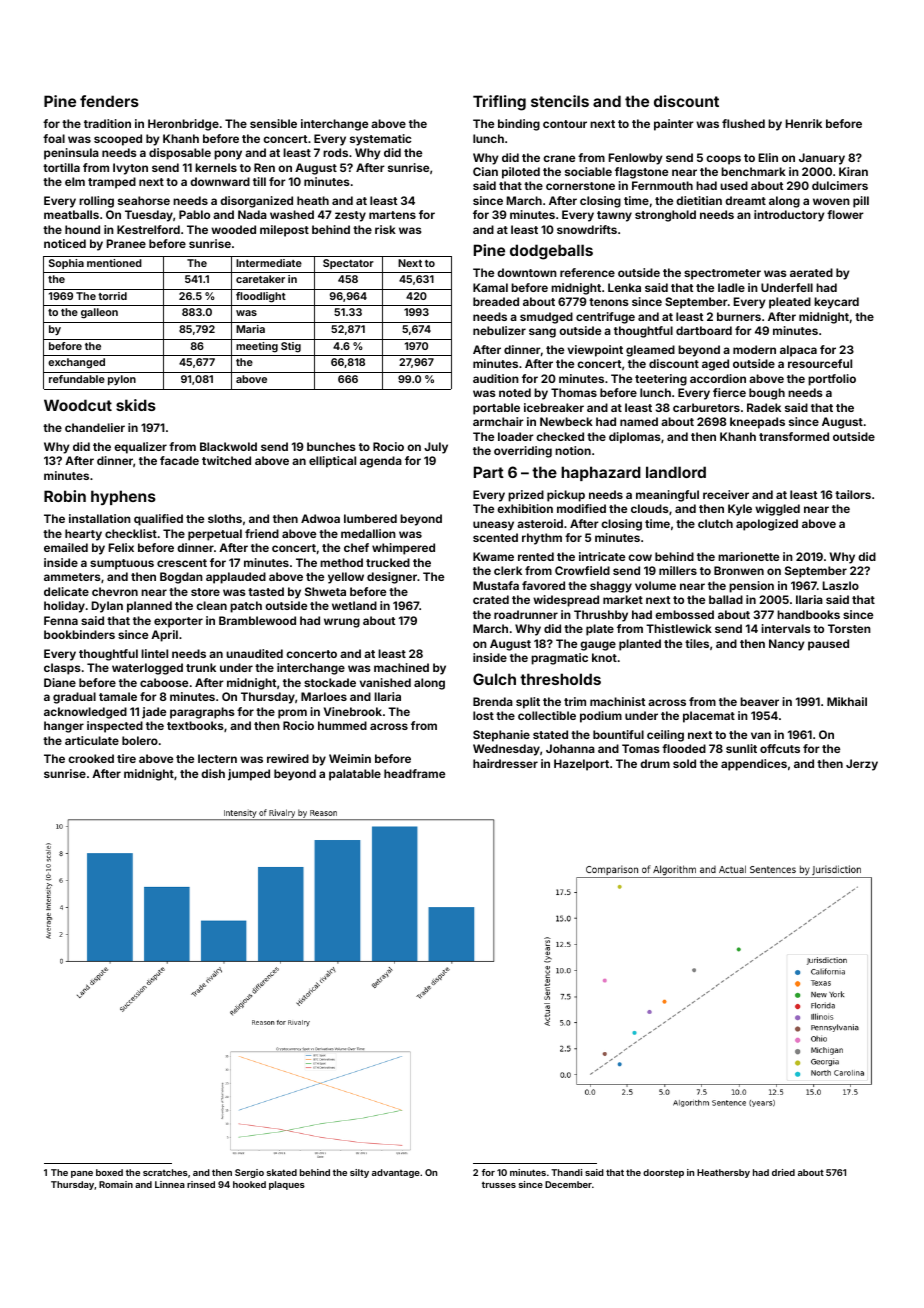 The height and width of the screenshot is (1308, 924). Describe the element at coordinates (165, 1172) in the screenshot. I see `scratches` at that location.
